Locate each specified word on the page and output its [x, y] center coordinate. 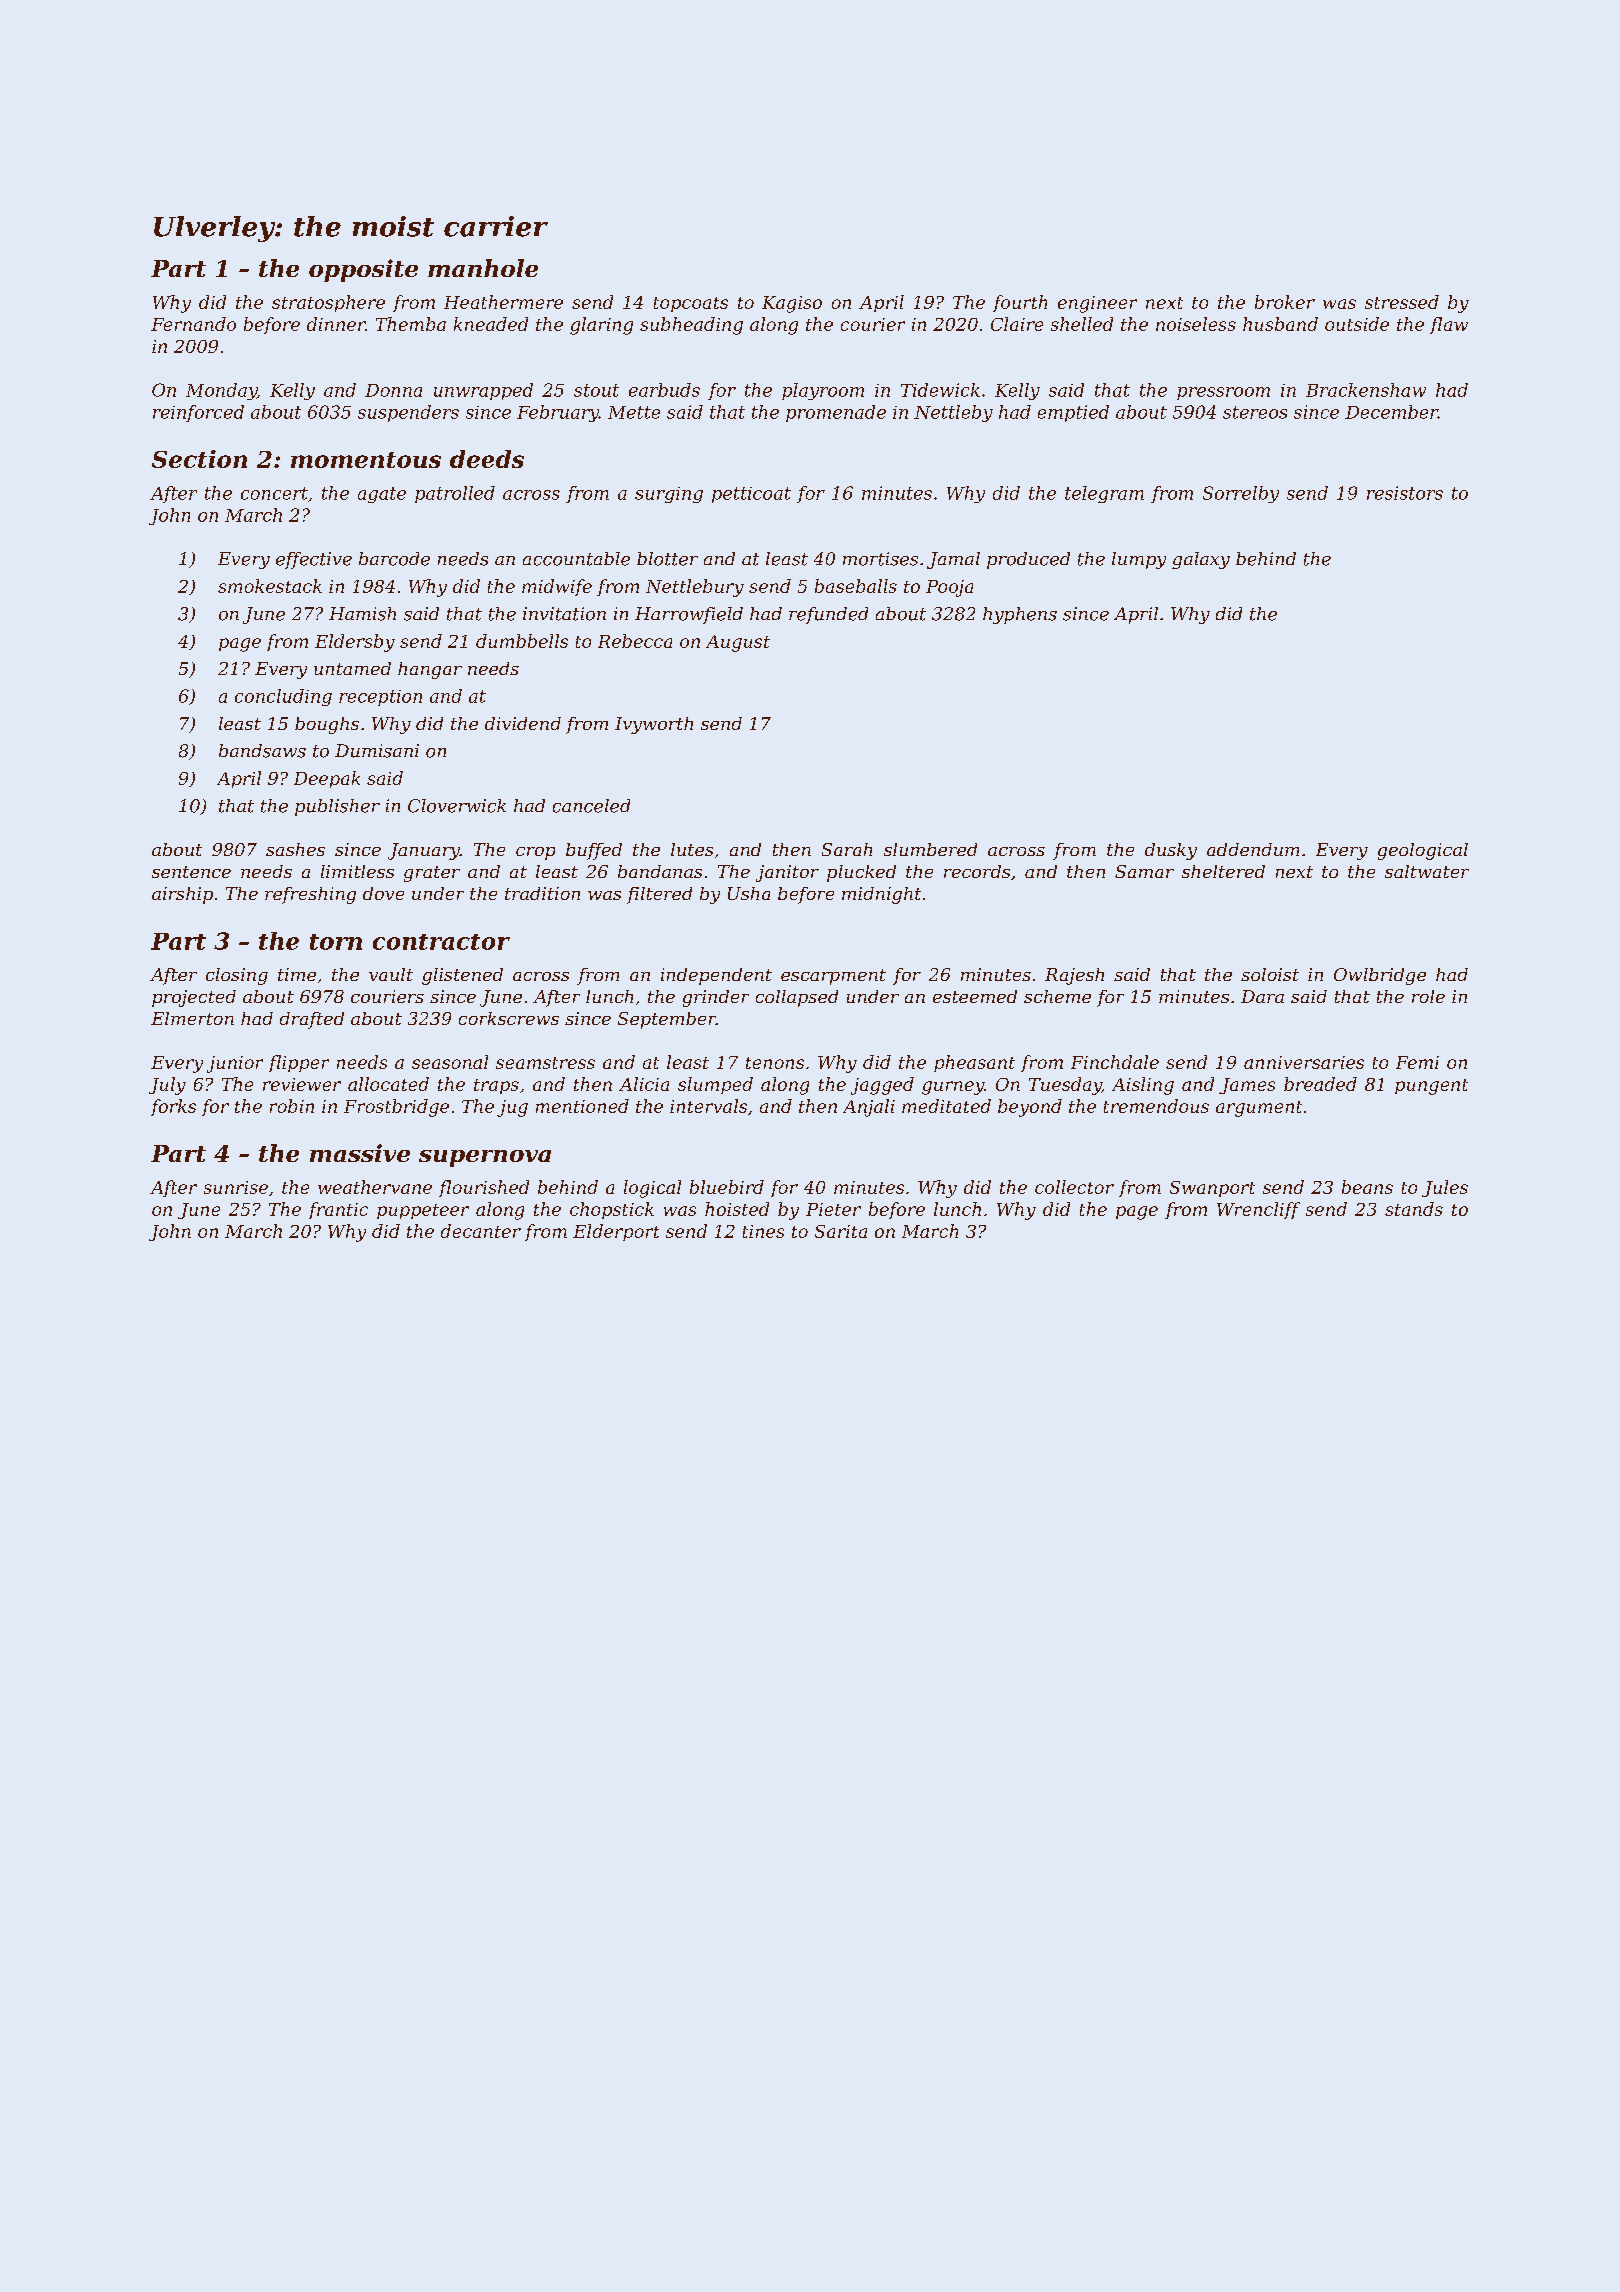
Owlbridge [1380, 976]
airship [182, 895]
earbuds [664, 390]
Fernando [193, 324]
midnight [881, 895]
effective [314, 560]
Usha [749, 893]
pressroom [1223, 393]
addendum [1253, 849]
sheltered [1223, 871]
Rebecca [635, 641]
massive [360, 1153]
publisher [337, 807]
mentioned [582, 1106]
